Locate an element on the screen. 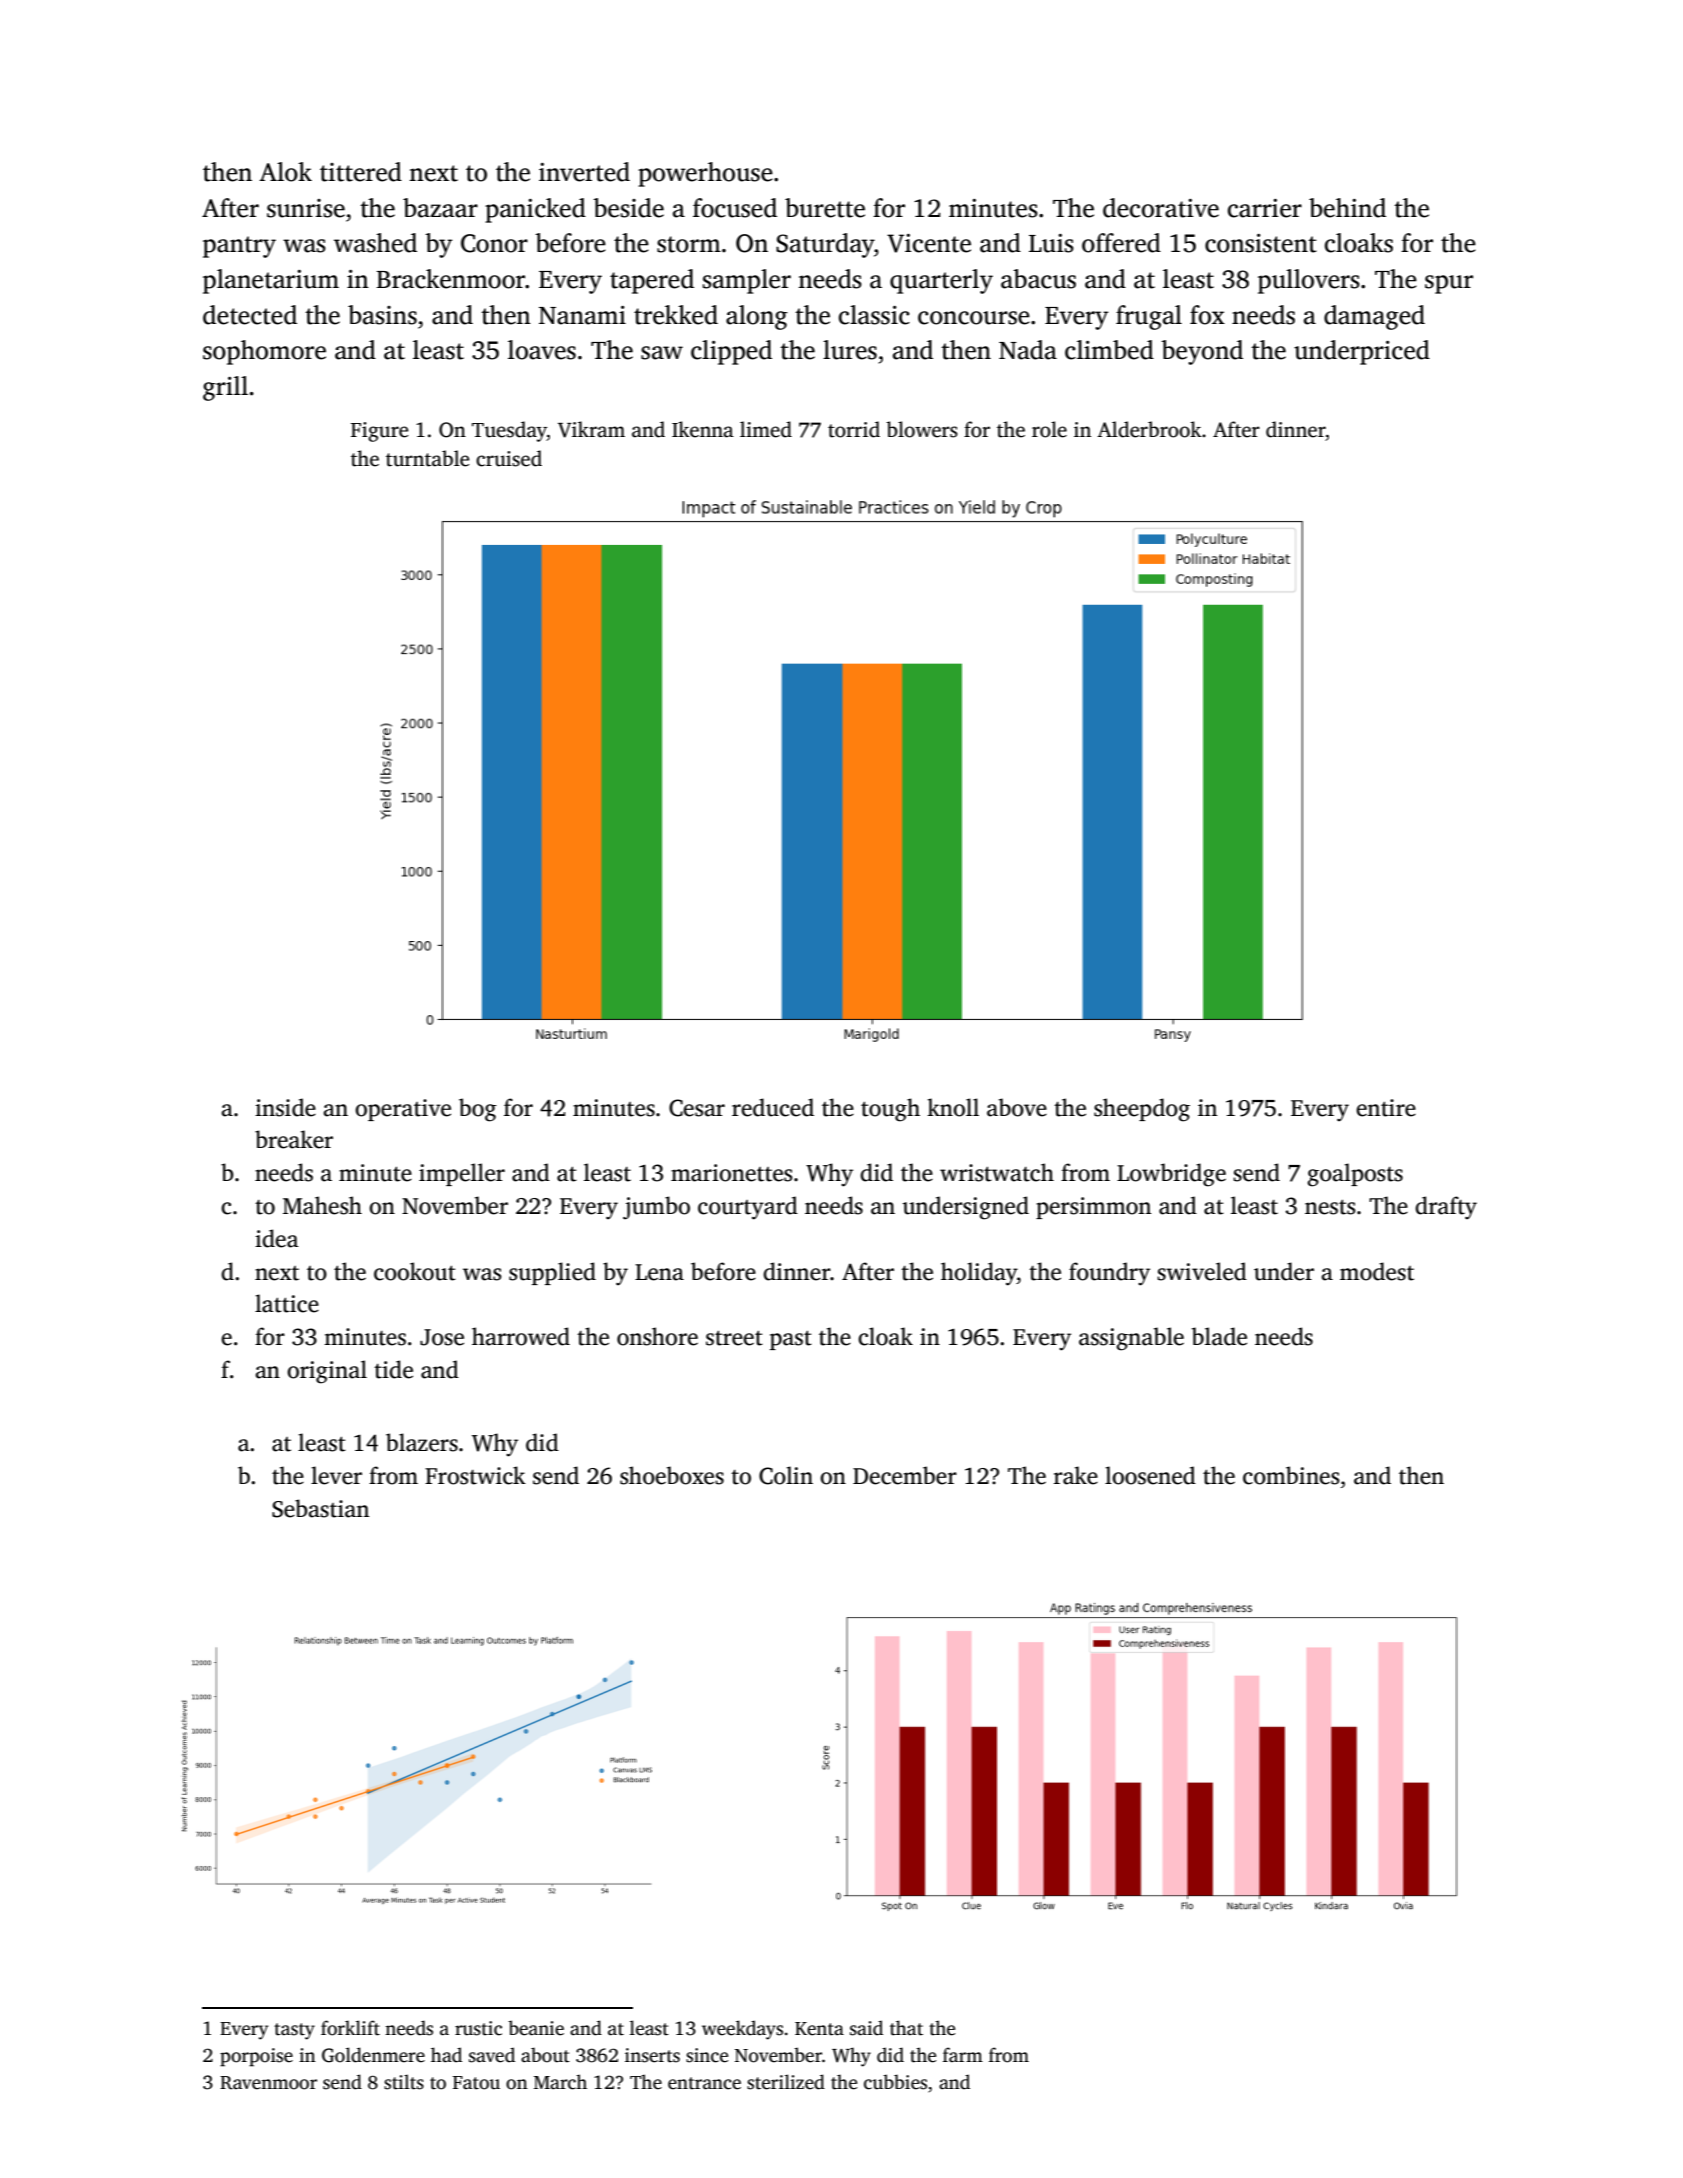 This screenshot has height=2178, width=1683. Sebastian is located at coordinates (320, 1508).
